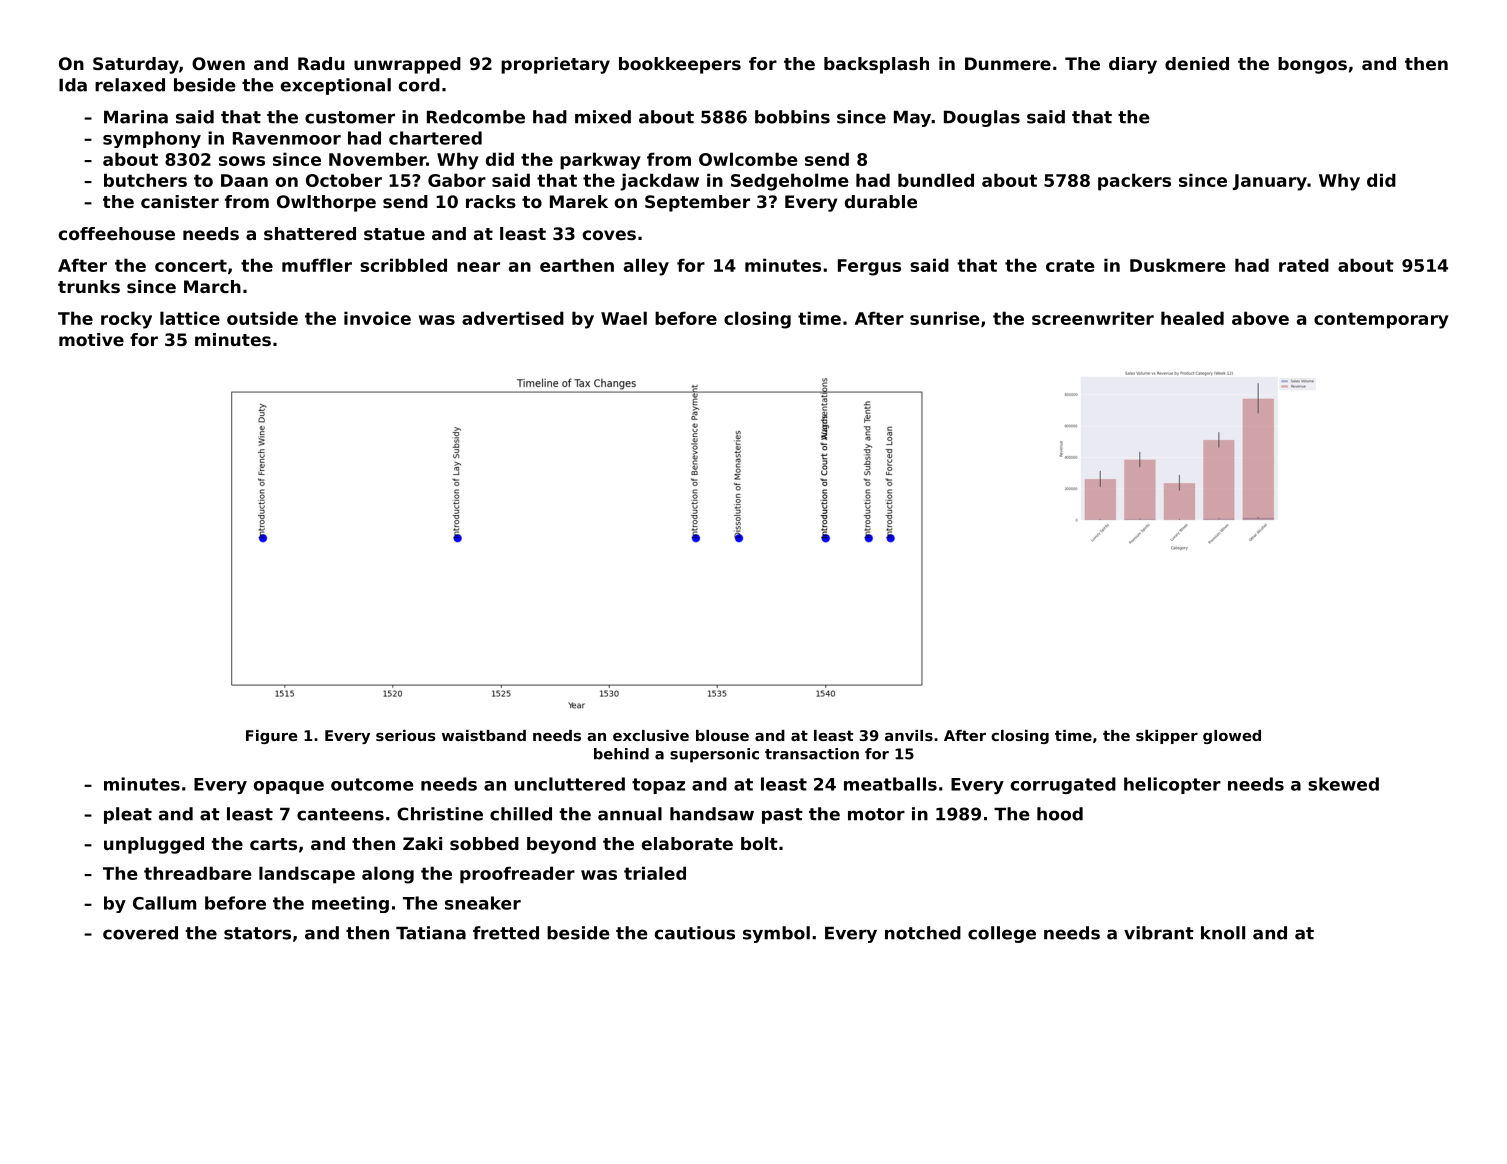 The height and width of the screenshot is (1164, 1507). I want to click on glowed, so click(1232, 737).
